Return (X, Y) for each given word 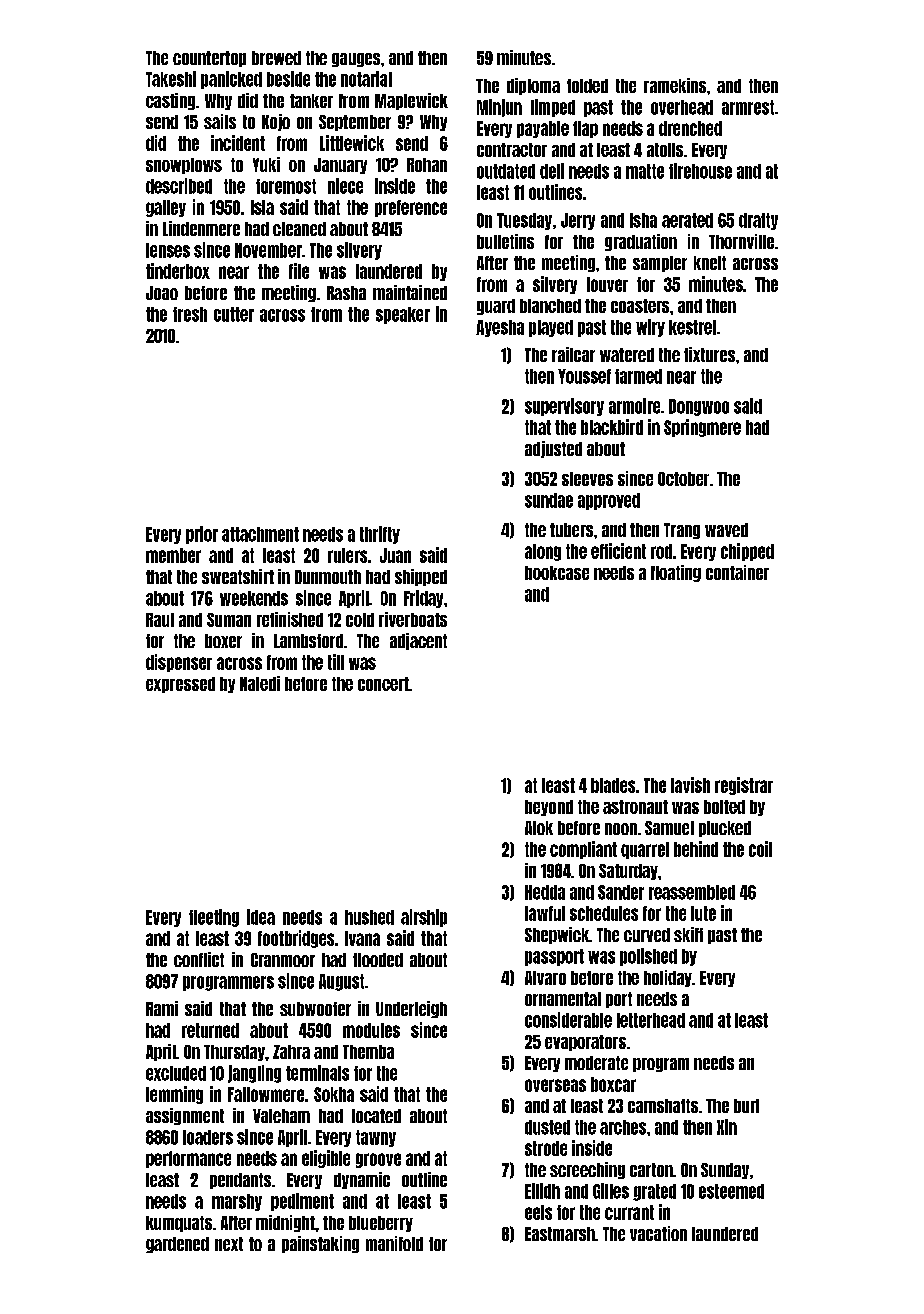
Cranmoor (283, 960)
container (737, 572)
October (683, 479)
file (299, 271)
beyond (549, 808)
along (543, 552)
